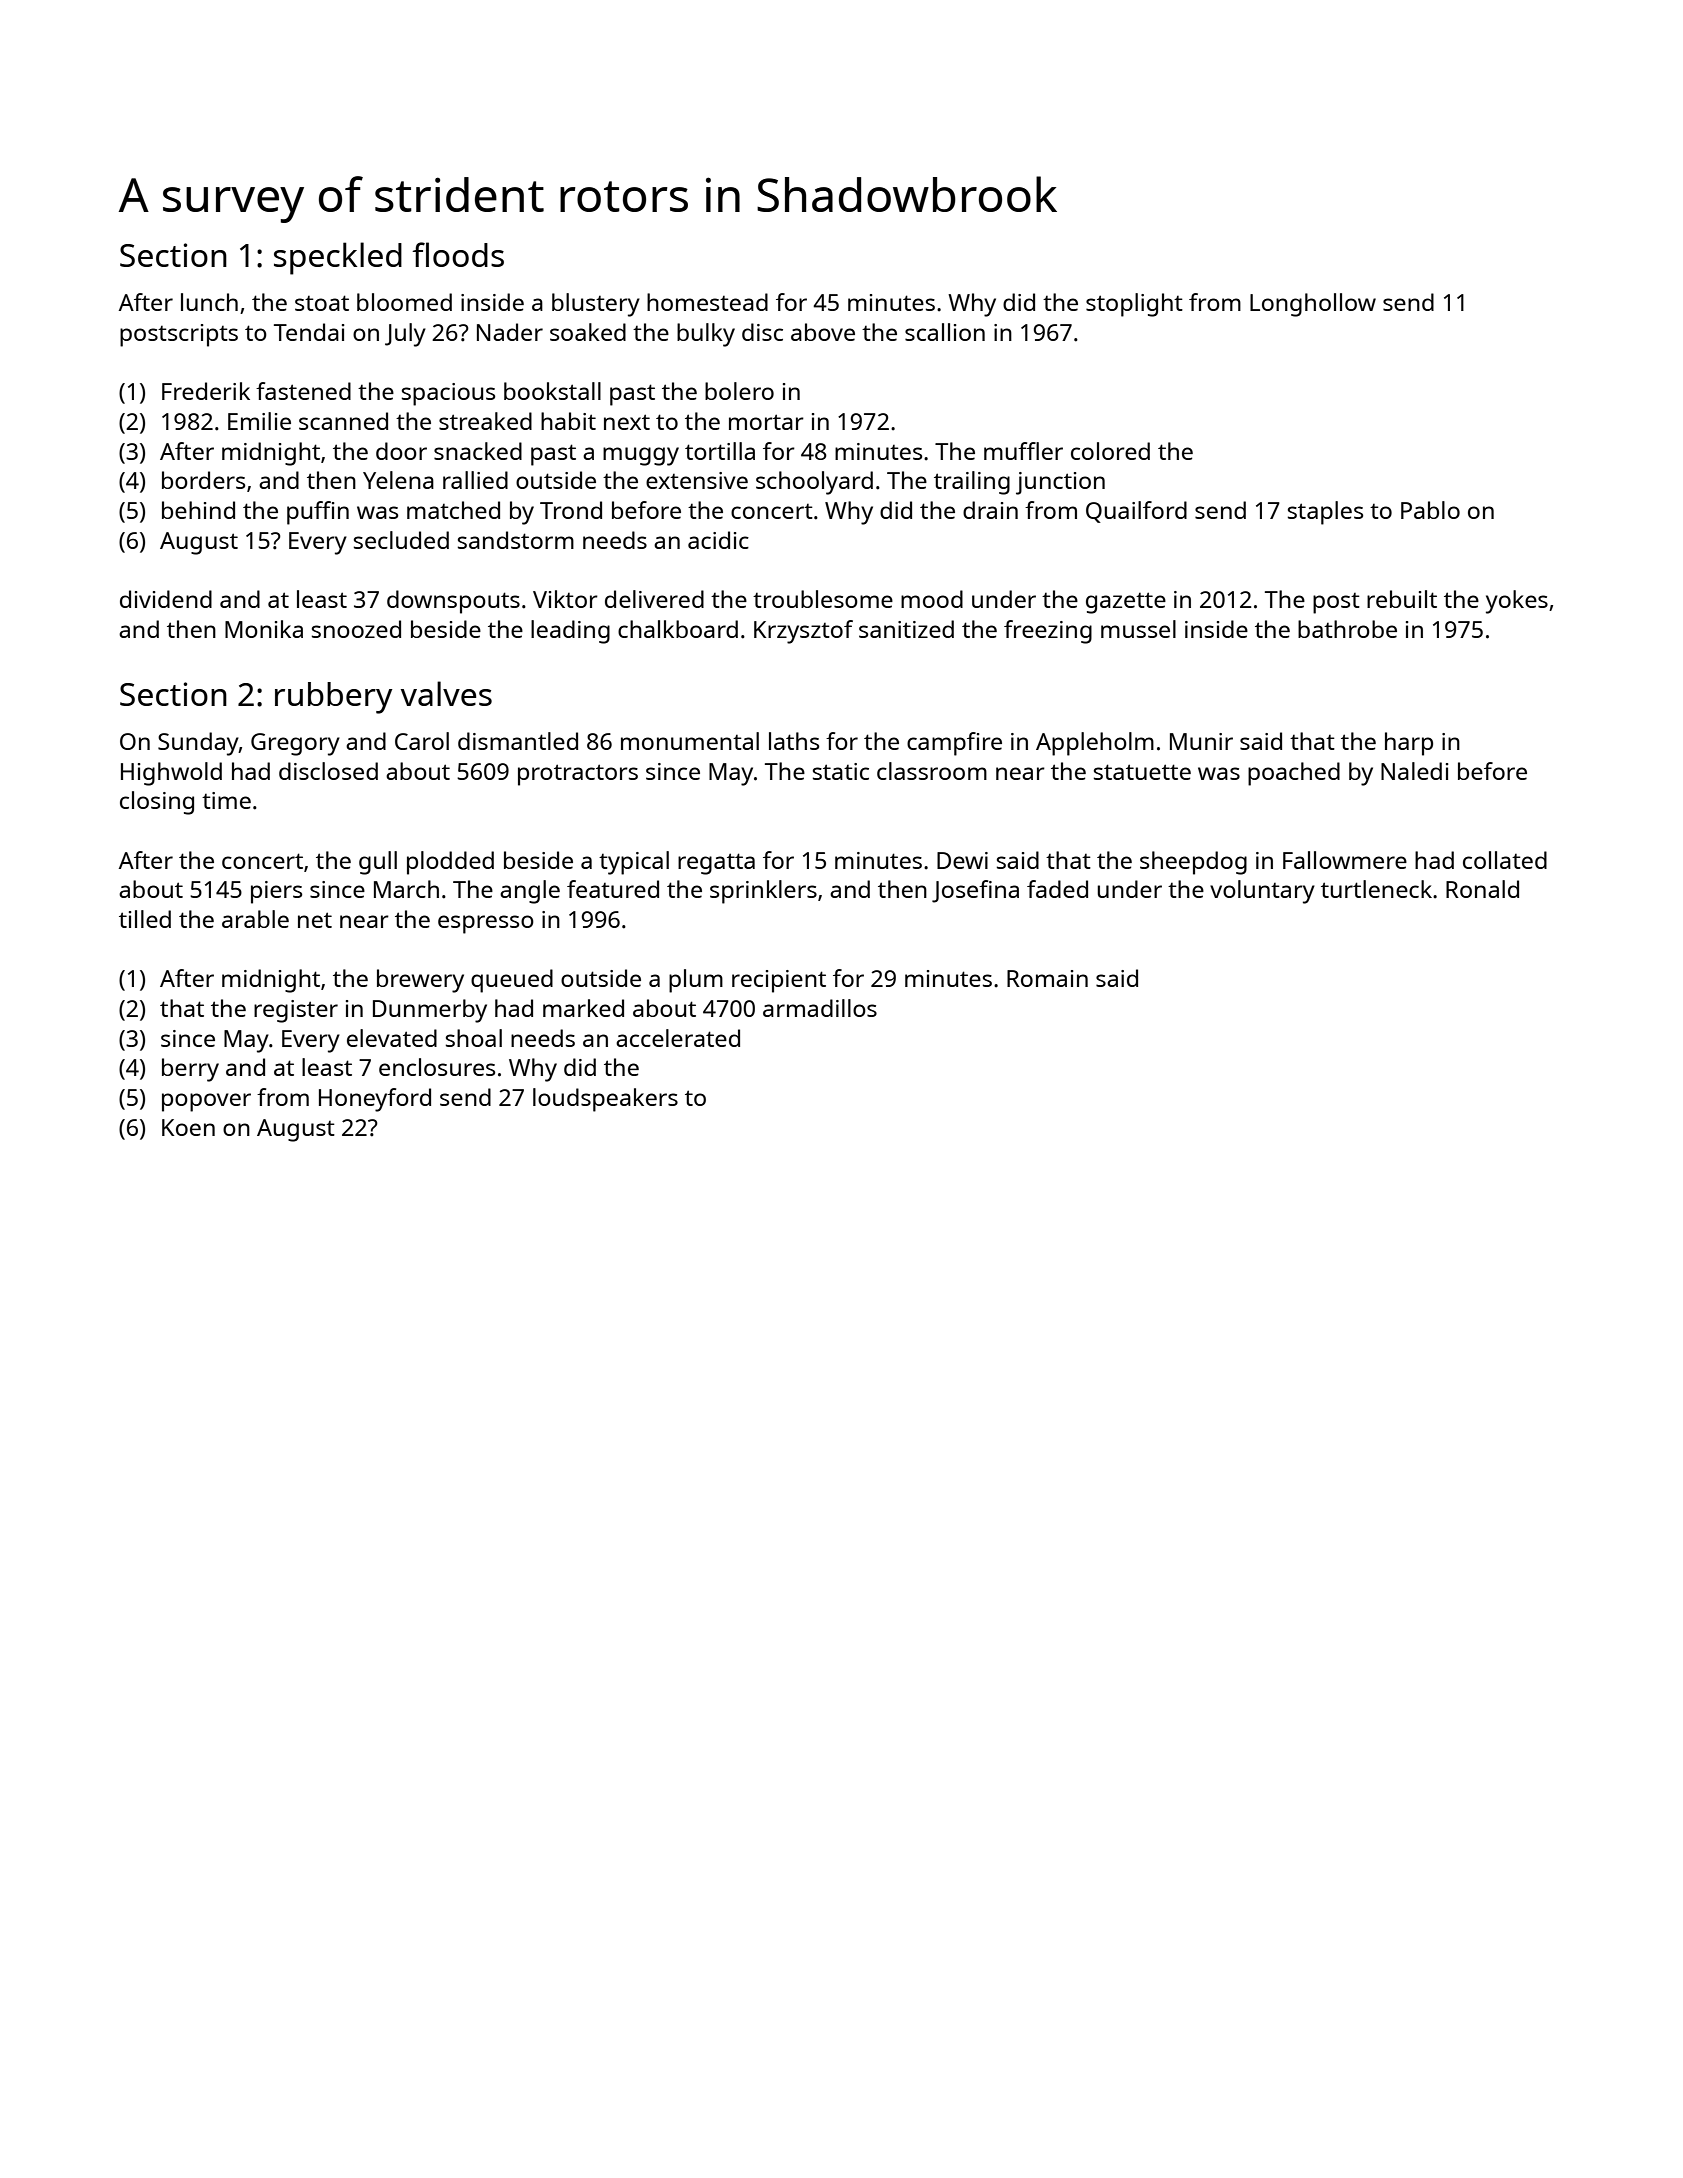  Describe the element at coordinates (1023, 451) in the screenshot. I see `muffler` at that location.
